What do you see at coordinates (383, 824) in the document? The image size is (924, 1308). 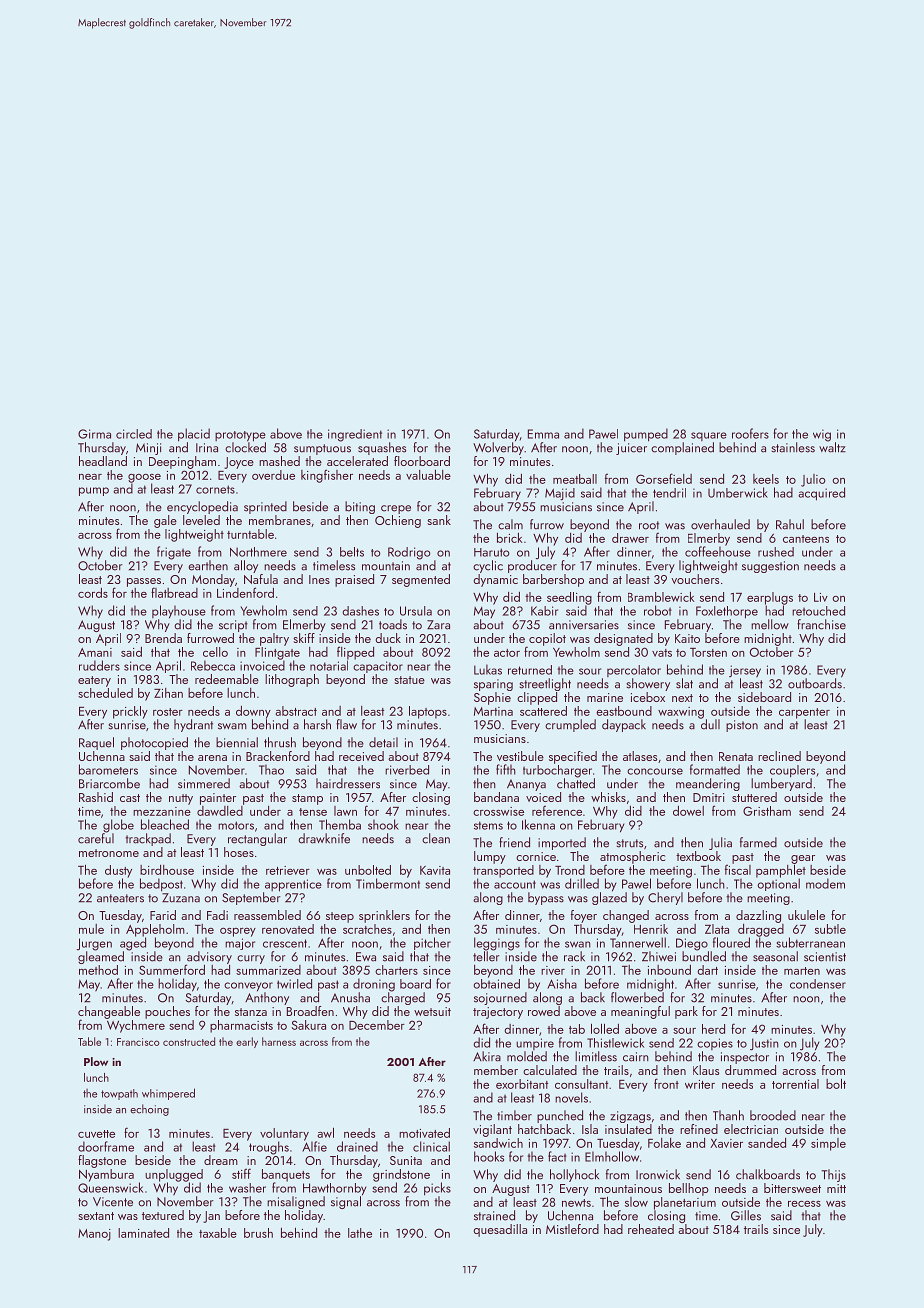 I see `shook` at bounding box center [383, 824].
